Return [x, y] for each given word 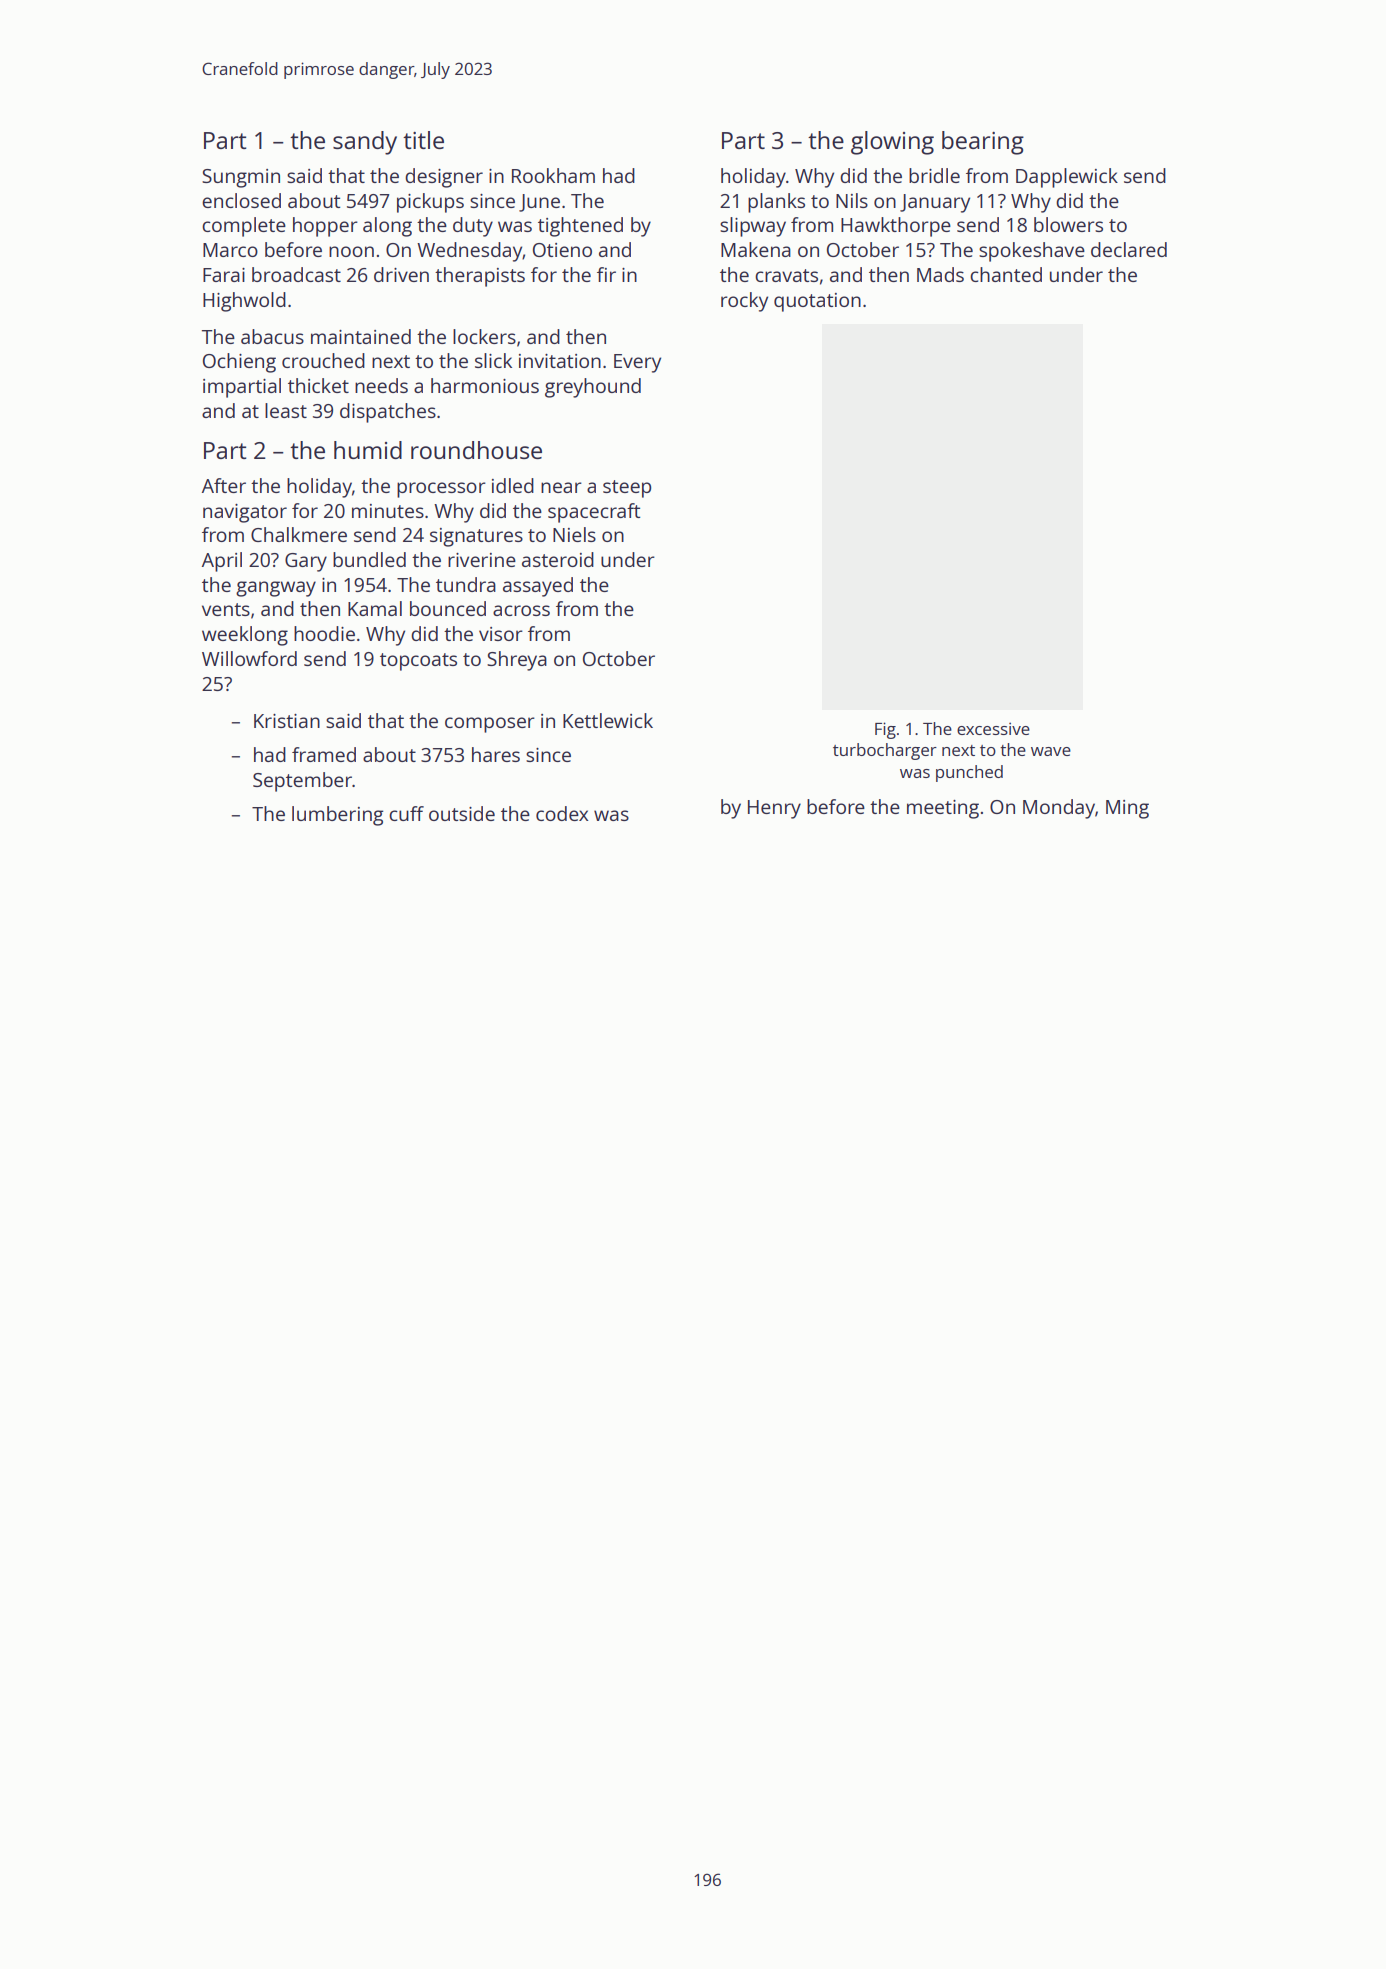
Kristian [287, 721]
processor [441, 490]
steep [627, 489]
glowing [892, 143]
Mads [940, 274]
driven [401, 274]
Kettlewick [608, 720]
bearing [983, 143]
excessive [993, 728]
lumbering [338, 816]
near [561, 487]
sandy [365, 143]
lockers [484, 336]
